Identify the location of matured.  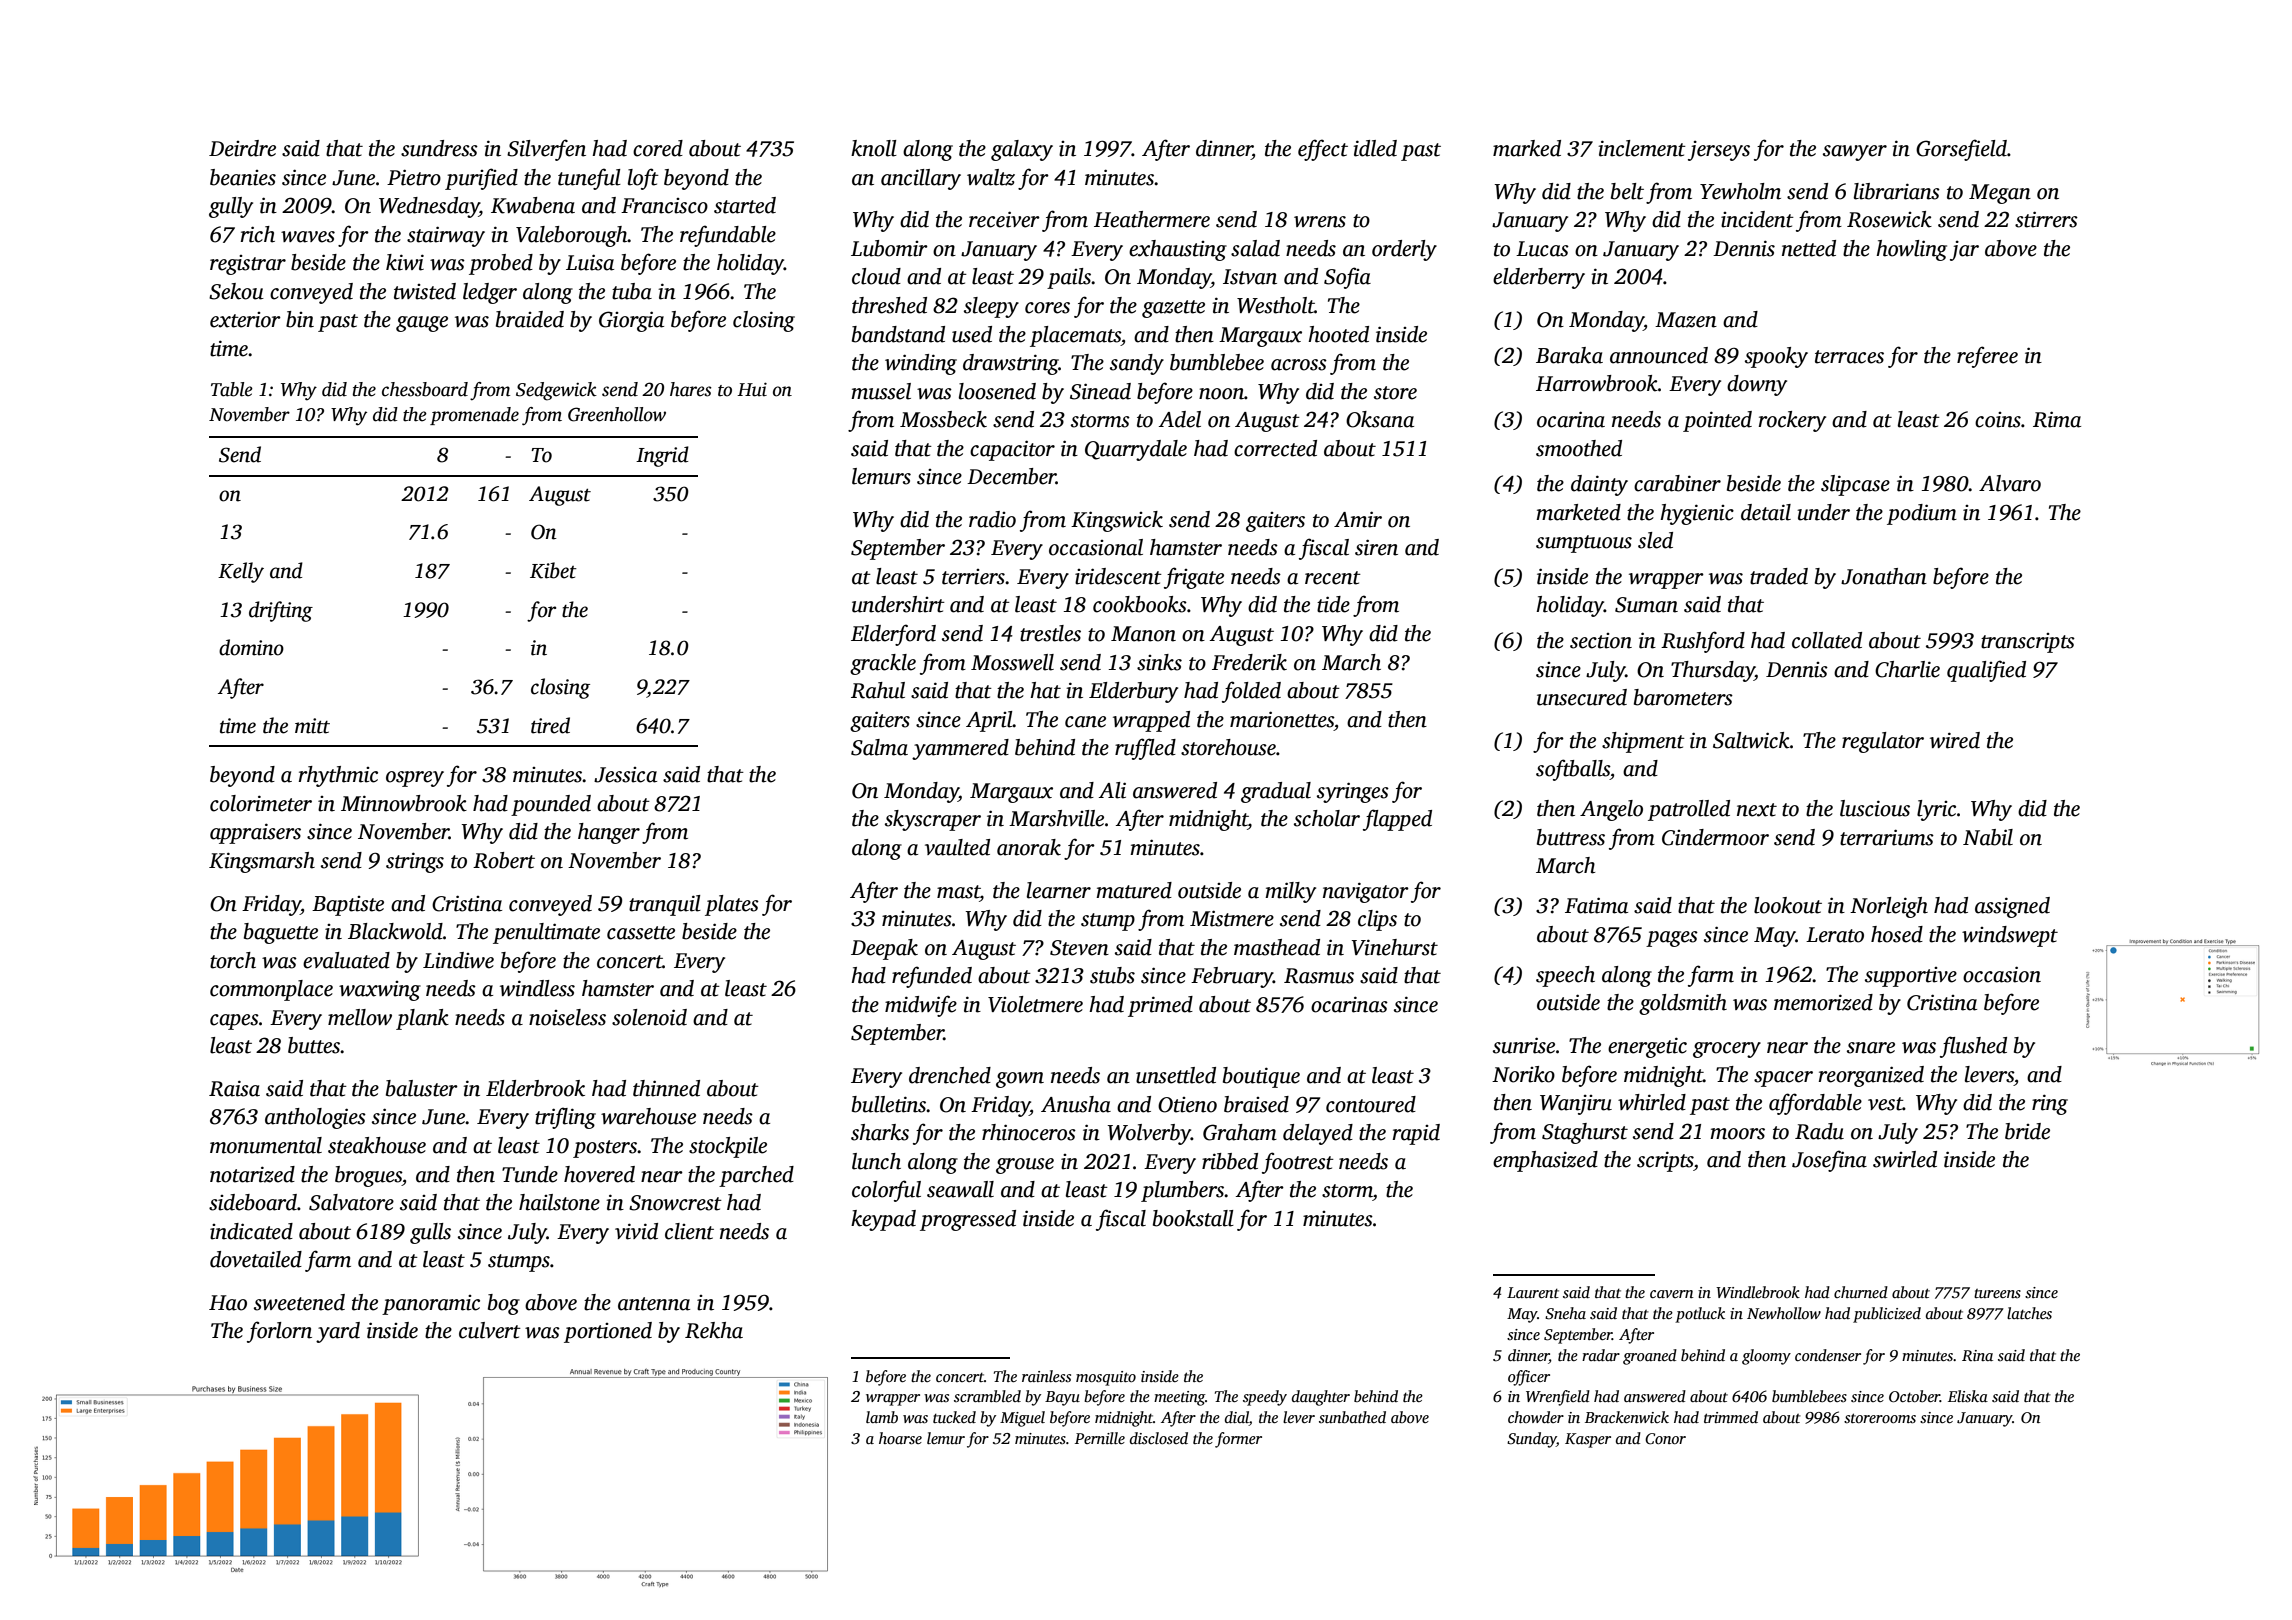
(1134, 890).
